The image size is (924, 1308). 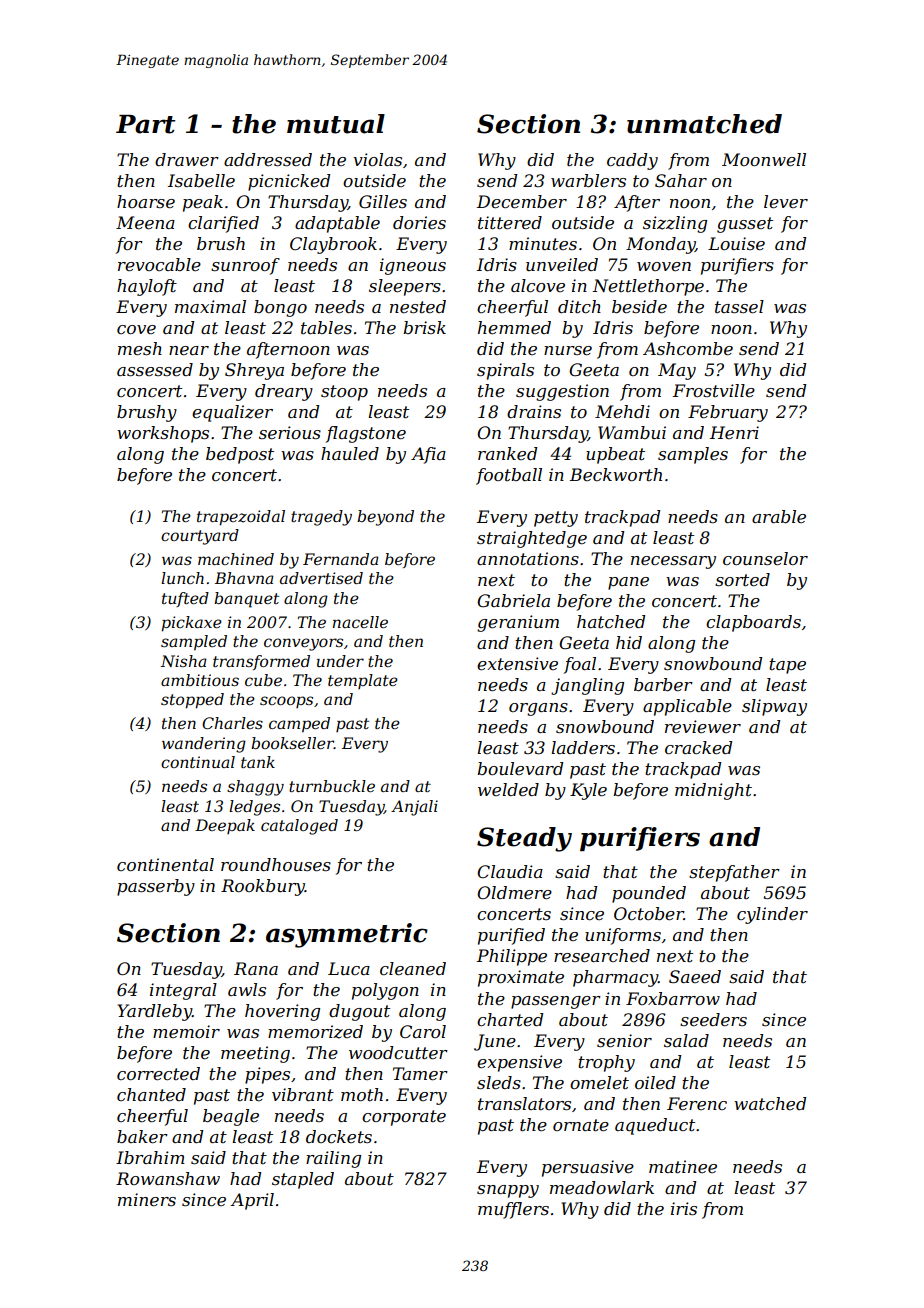 I want to click on Part, so click(x=145, y=124).
